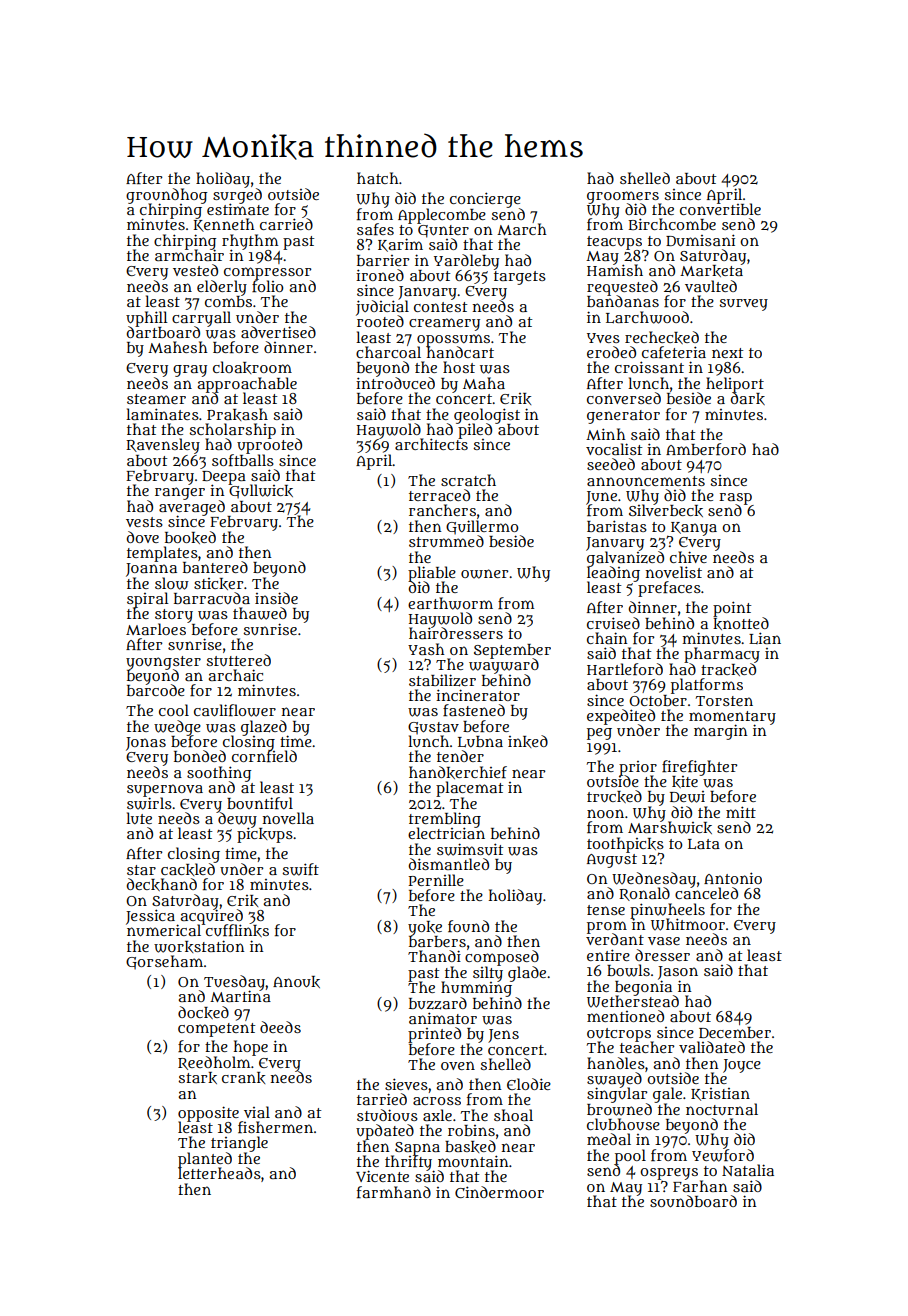 The width and height of the document is (908, 1316). Describe the element at coordinates (674, 572) in the document. I see `novelist` at that location.
